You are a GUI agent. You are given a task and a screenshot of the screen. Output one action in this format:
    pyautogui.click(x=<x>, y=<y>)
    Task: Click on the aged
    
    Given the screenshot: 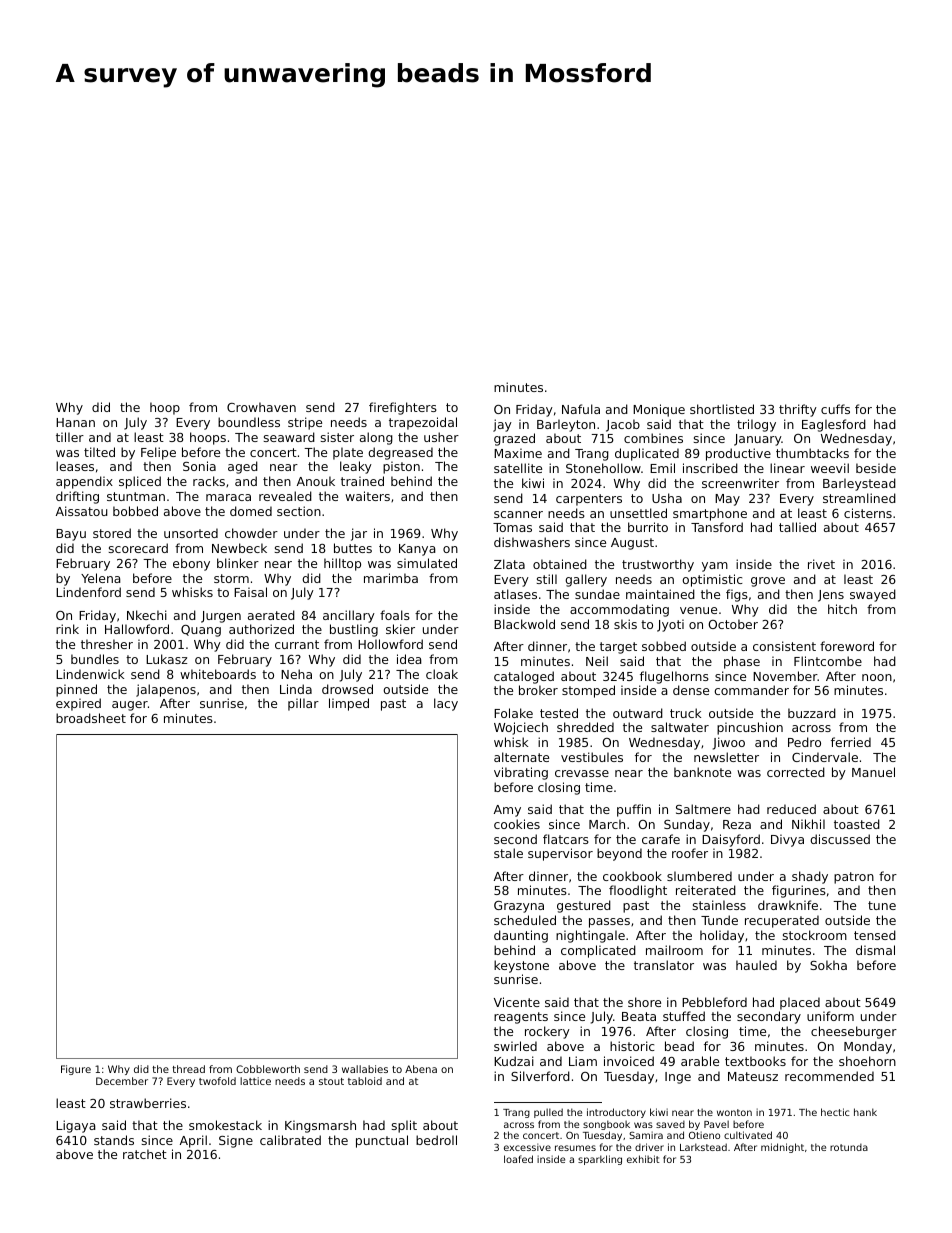 What is the action you would take?
    pyautogui.click(x=243, y=467)
